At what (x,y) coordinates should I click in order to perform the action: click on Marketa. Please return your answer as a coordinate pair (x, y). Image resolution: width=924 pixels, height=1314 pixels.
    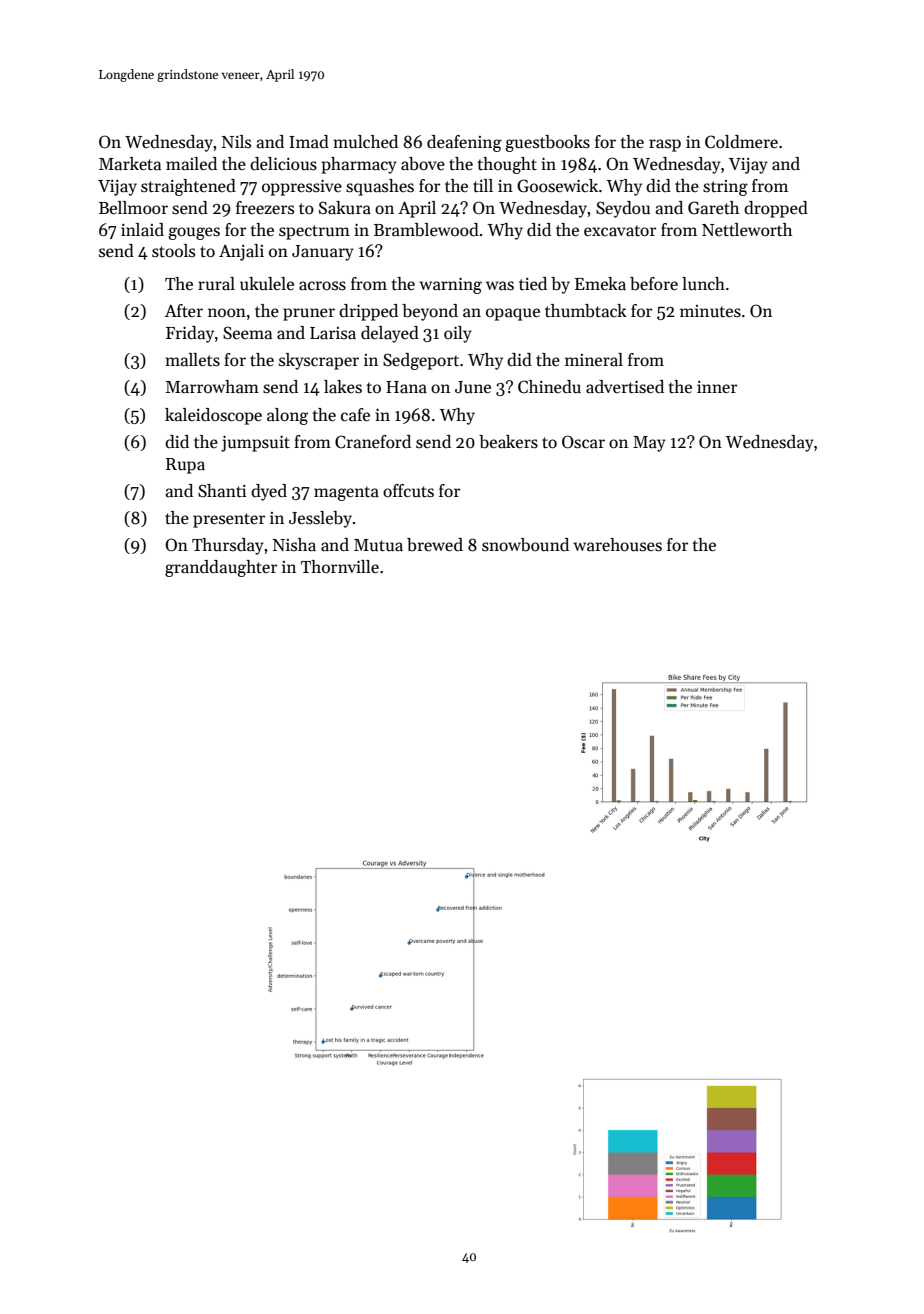
    Looking at the image, I should click on (130, 164).
